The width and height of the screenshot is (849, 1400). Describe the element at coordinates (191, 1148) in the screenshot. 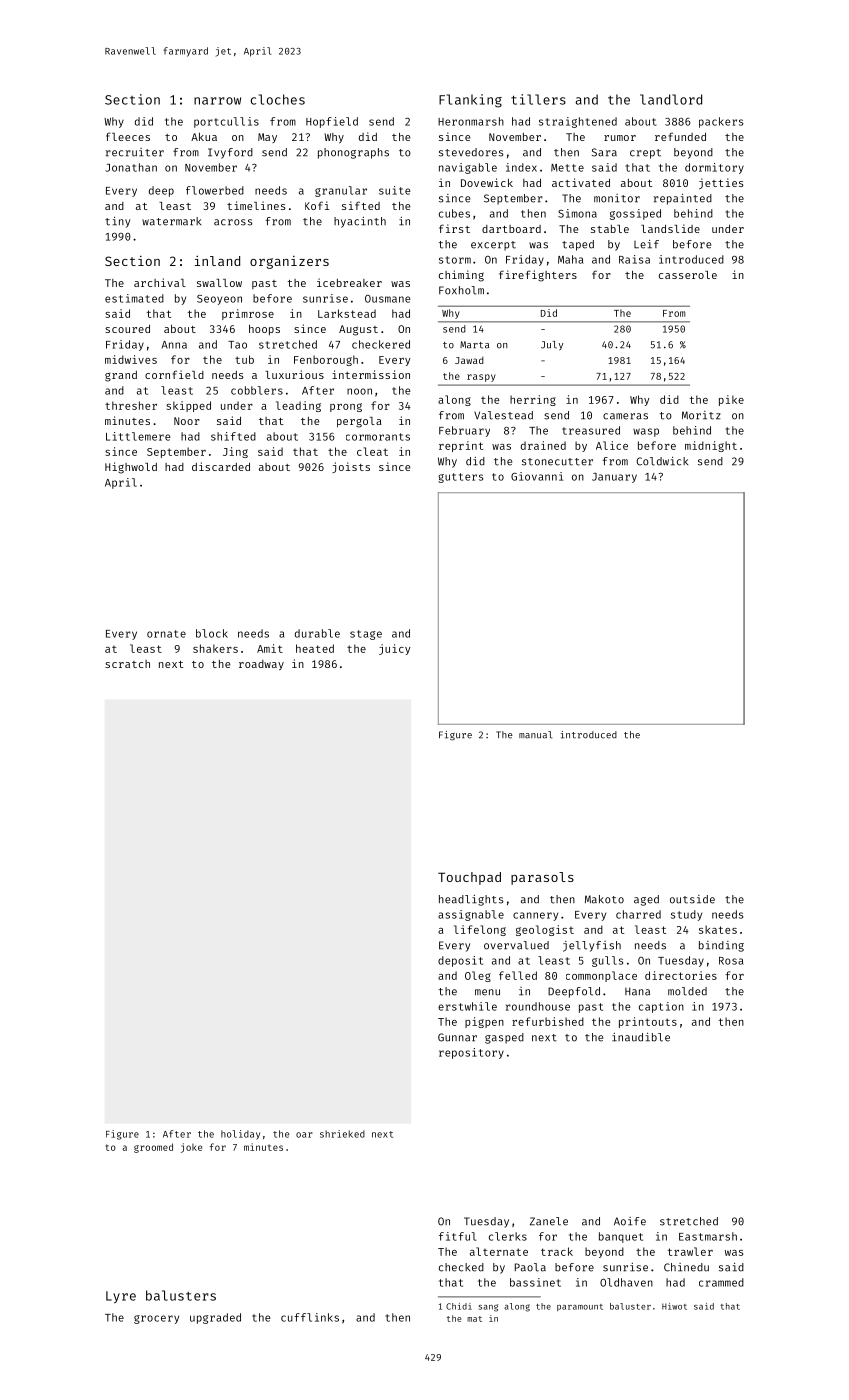

I see `joke` at that location.
